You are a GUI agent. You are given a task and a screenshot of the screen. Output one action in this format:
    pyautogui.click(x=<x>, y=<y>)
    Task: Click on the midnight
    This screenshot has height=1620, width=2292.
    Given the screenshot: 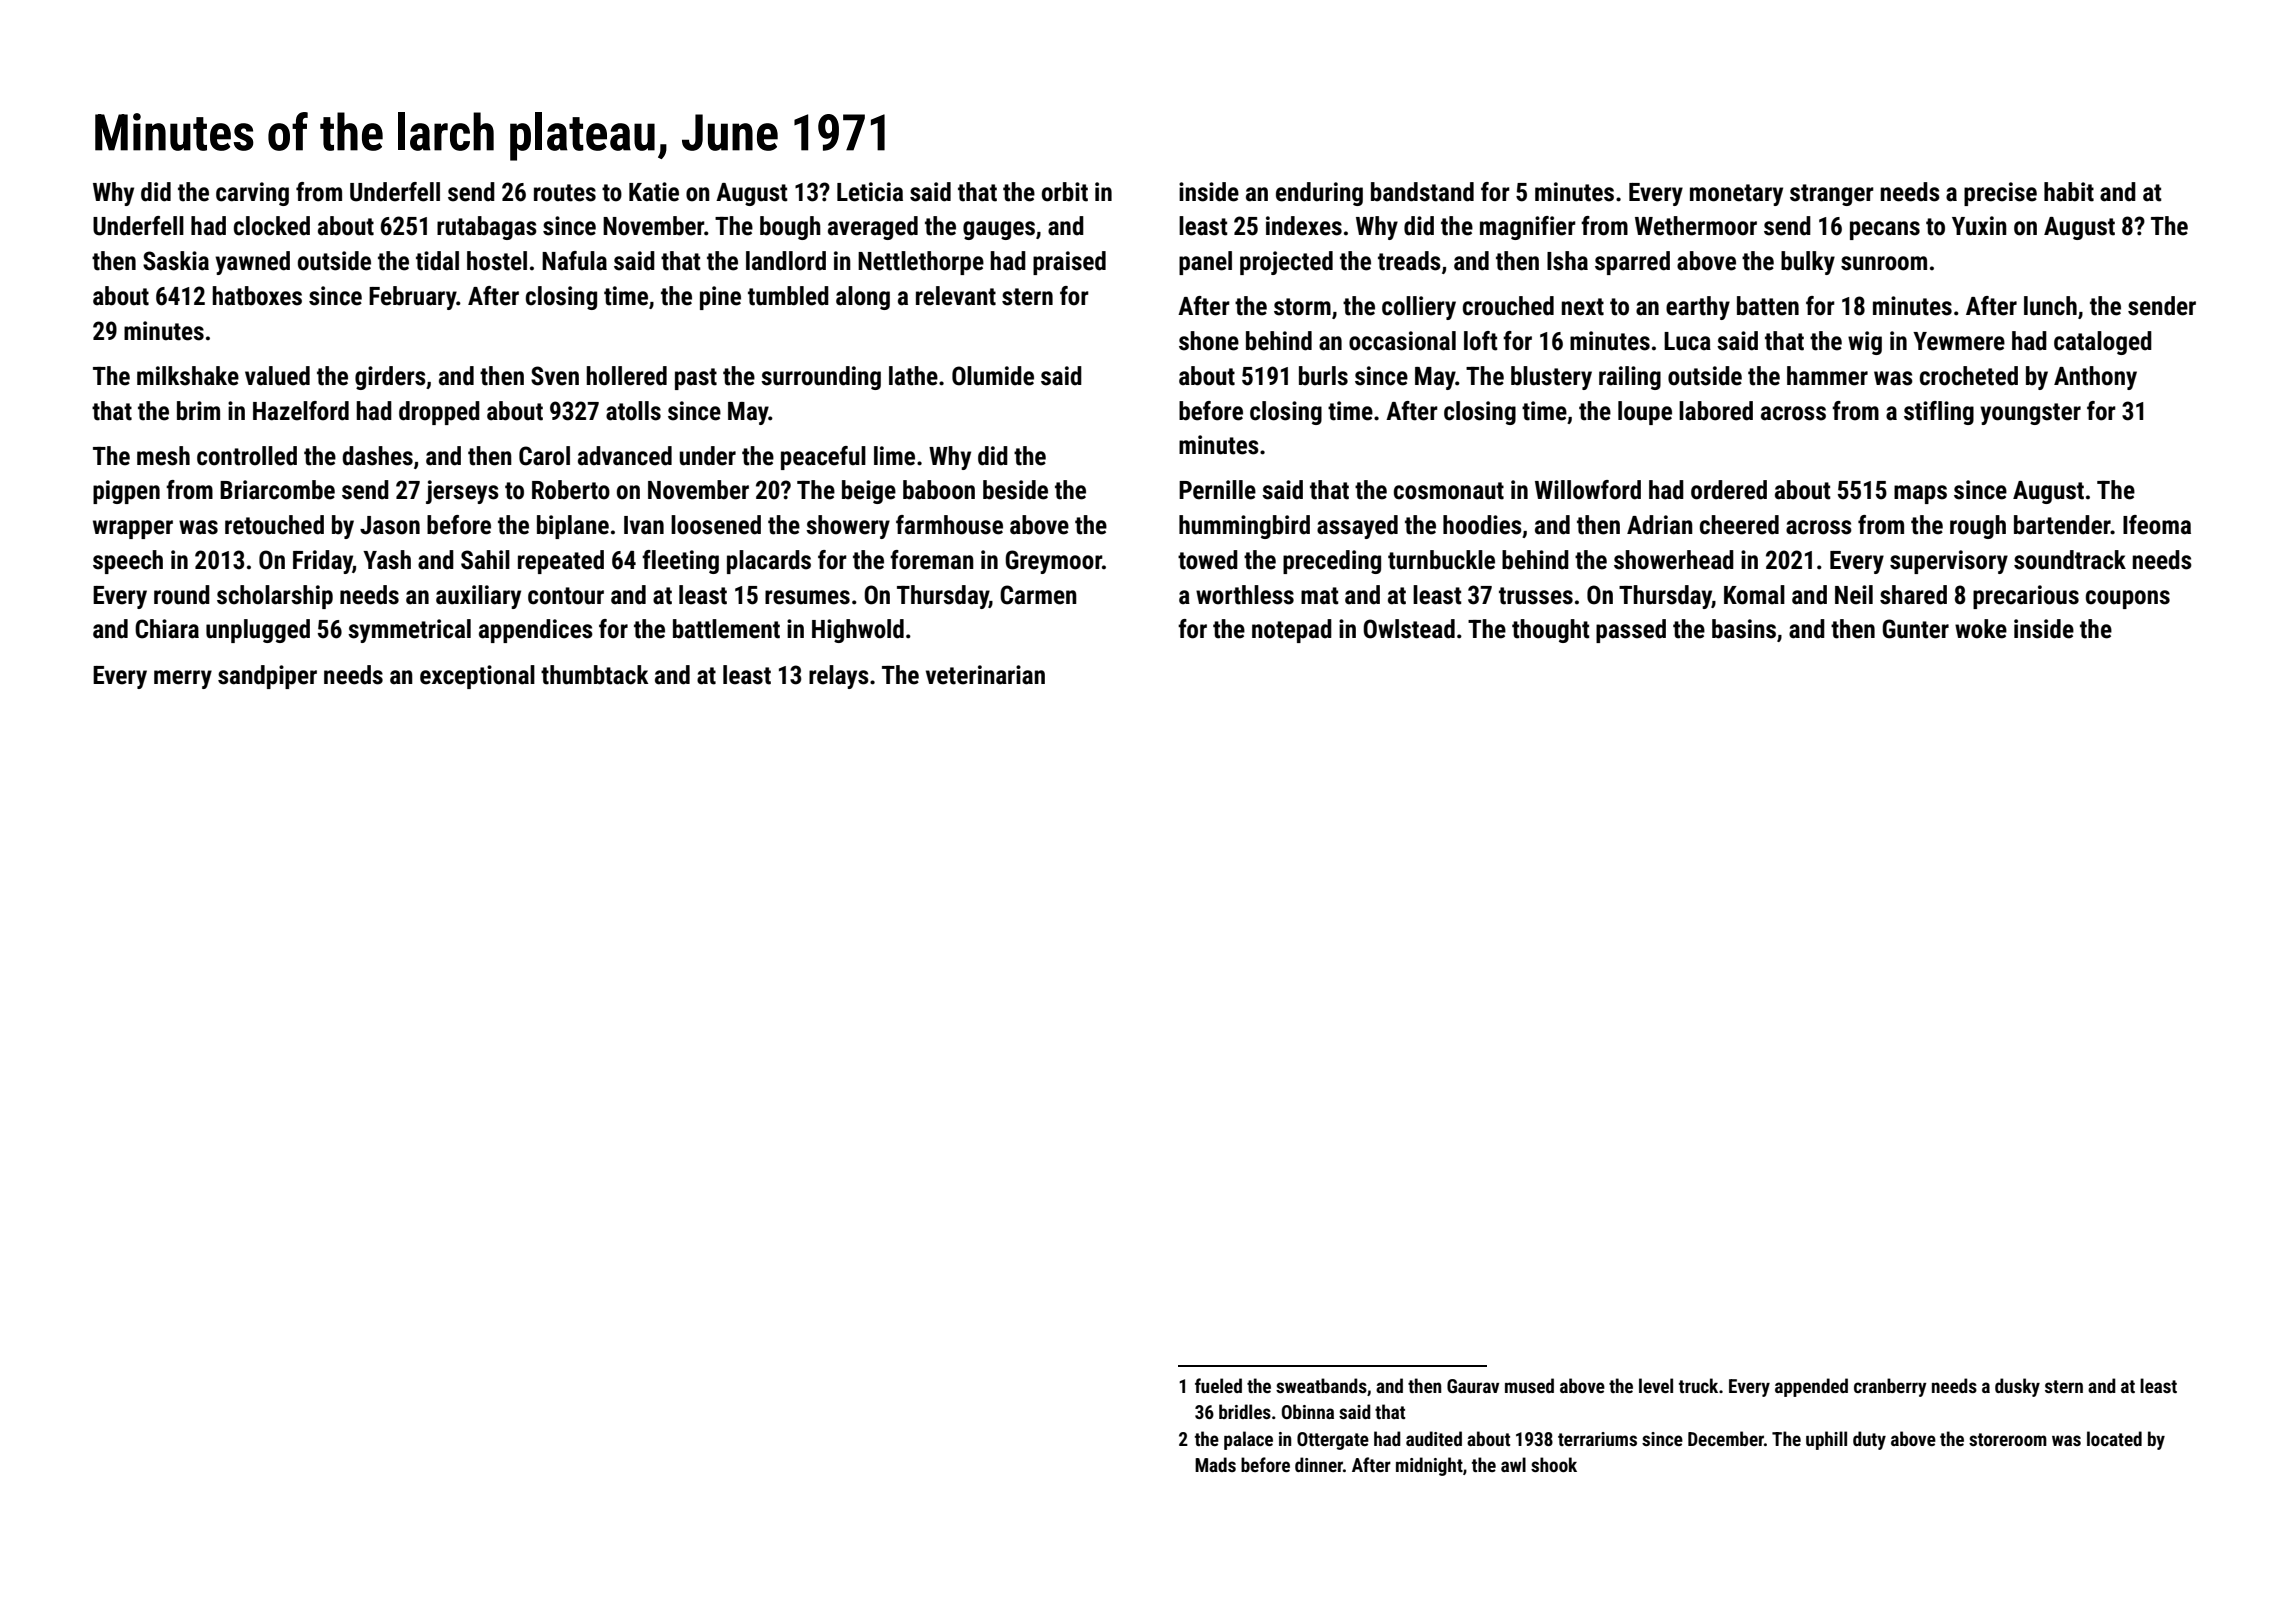 What is the action you would take?
    pyautogui.click(x=1429, y=1466)
